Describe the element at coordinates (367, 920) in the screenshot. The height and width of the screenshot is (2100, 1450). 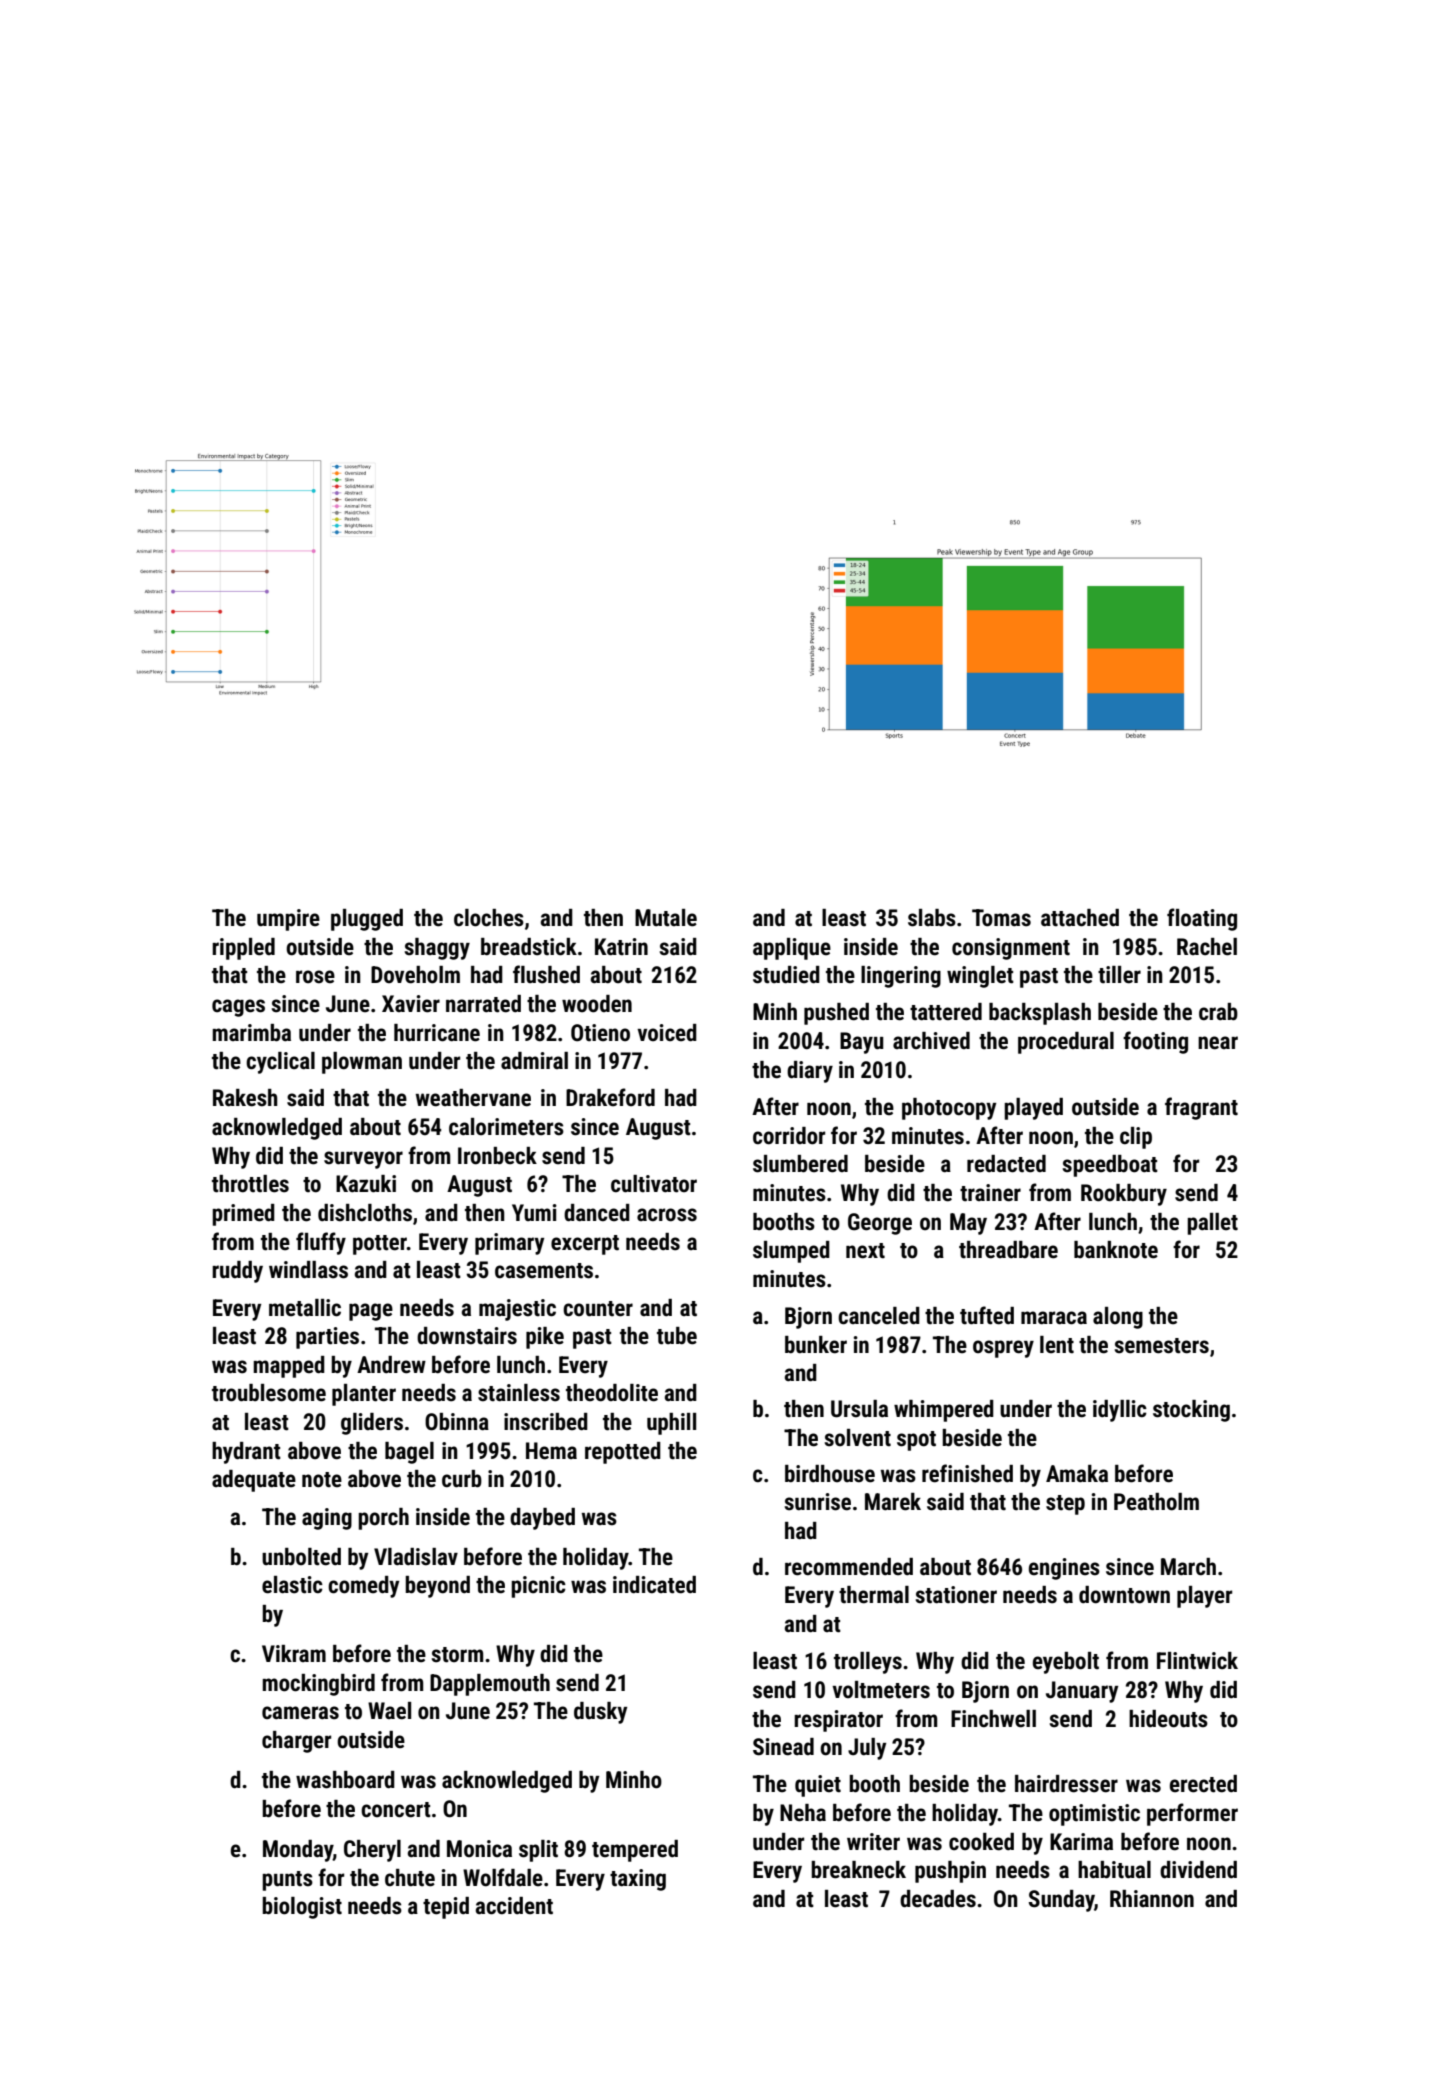
I see `plugged` at that location.
